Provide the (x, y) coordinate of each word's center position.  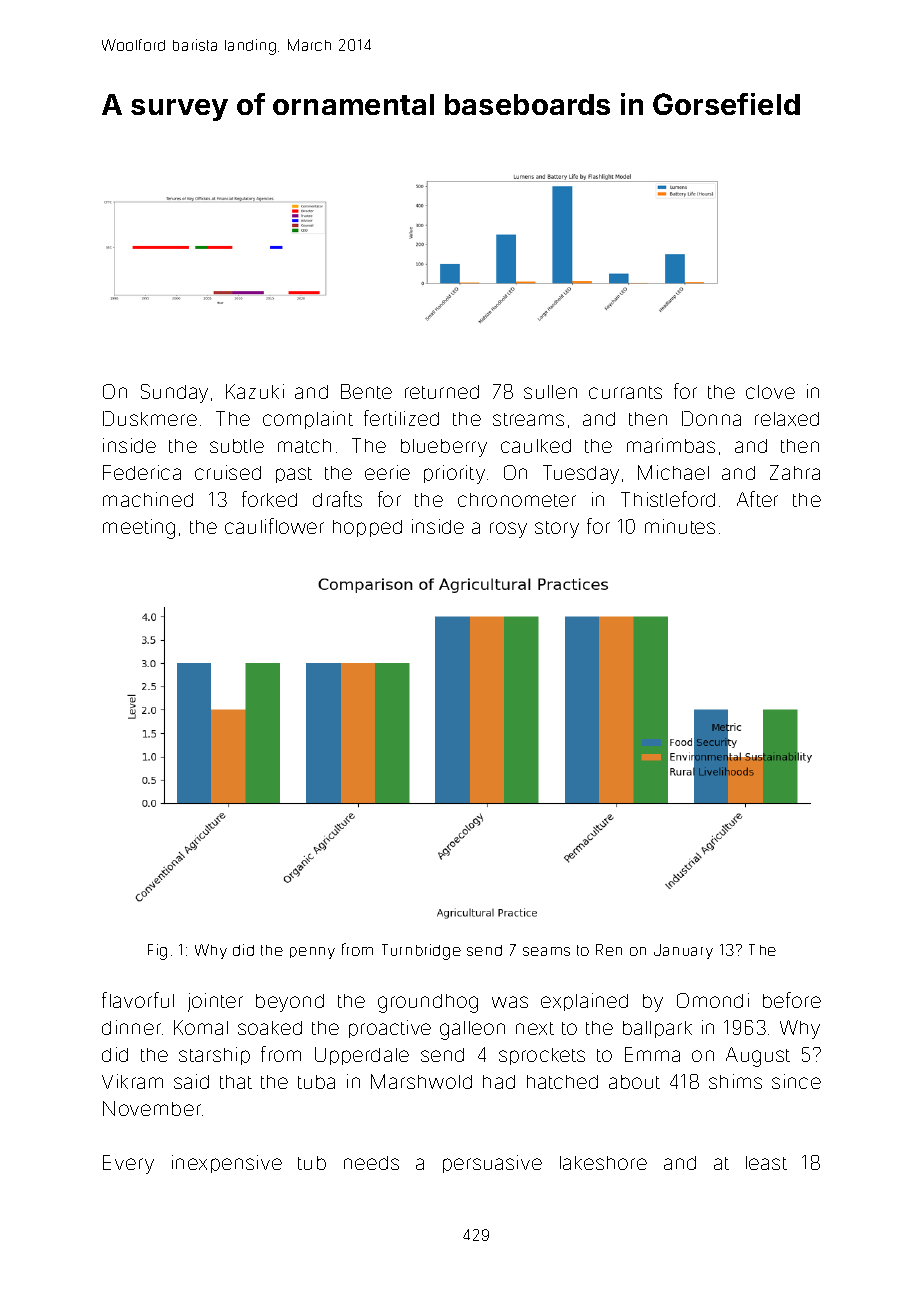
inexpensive (227, 1164)
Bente (366, 391)
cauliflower (274, 526)
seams (546, 951)
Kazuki (255, 391)
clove (770, 392)
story (557, 529)
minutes (680, 526)
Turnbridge (421, 952)
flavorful (138, 1000)
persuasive (492, 1164)
